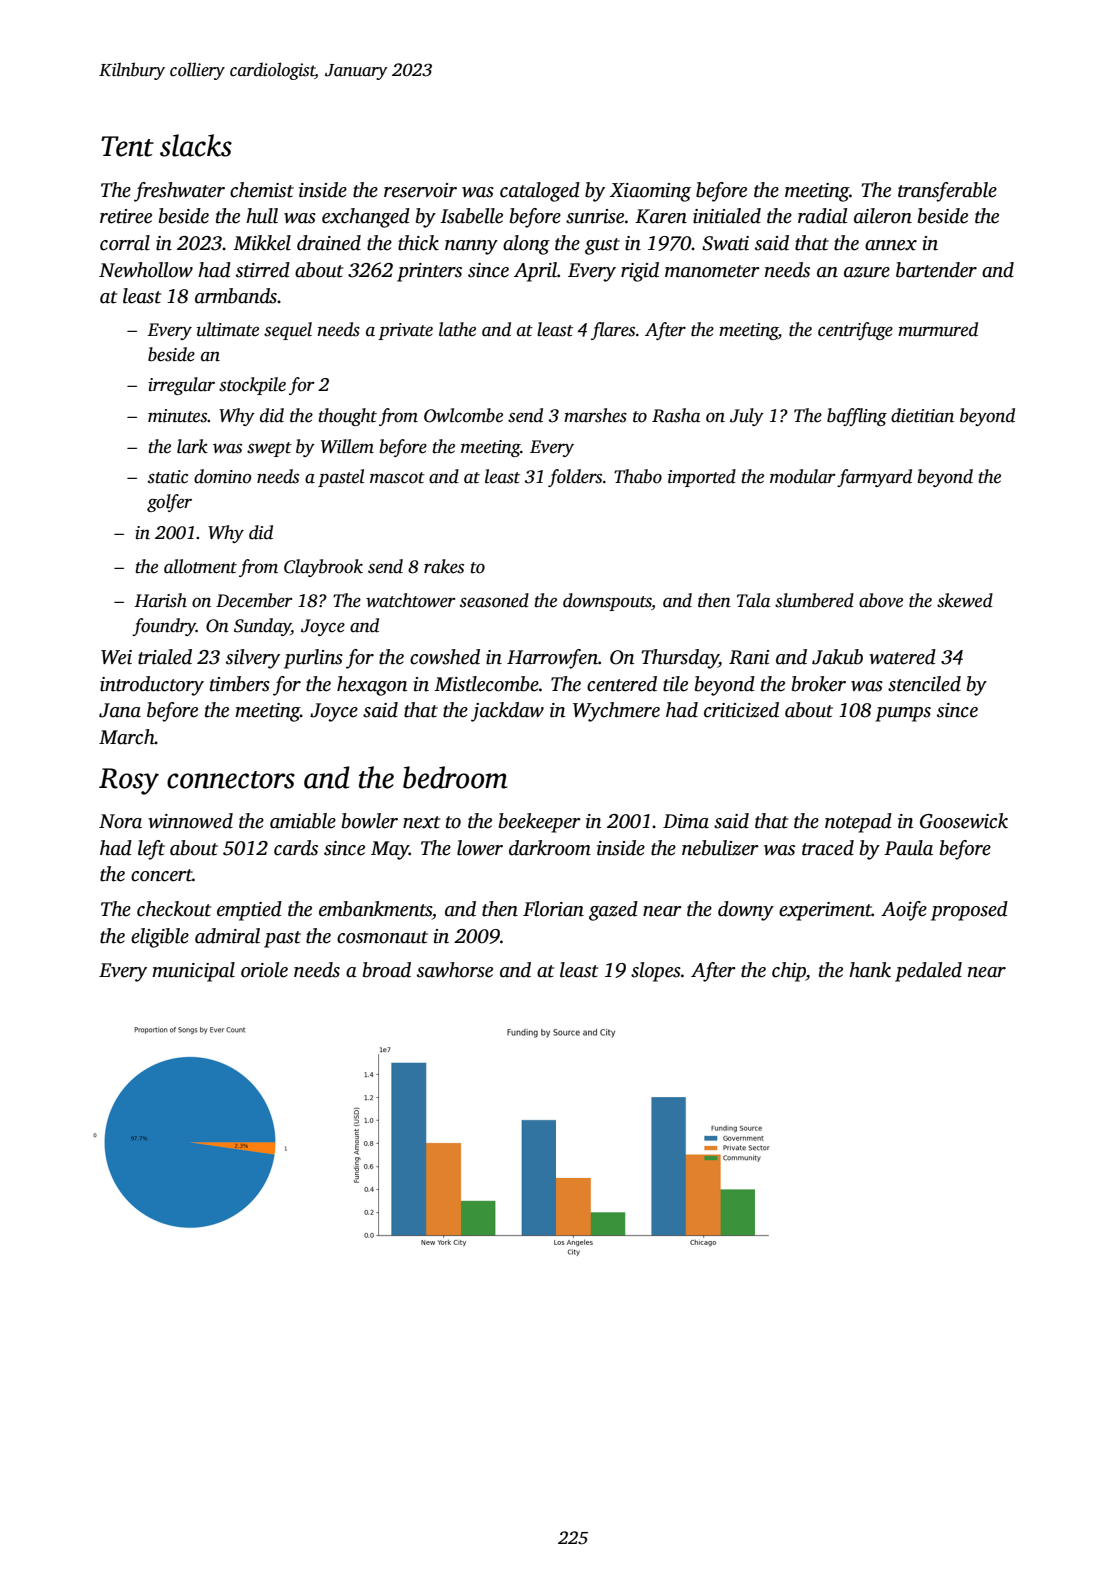  Describe the element at coordinates (421, 822) in the page. I see `next` at that location.
